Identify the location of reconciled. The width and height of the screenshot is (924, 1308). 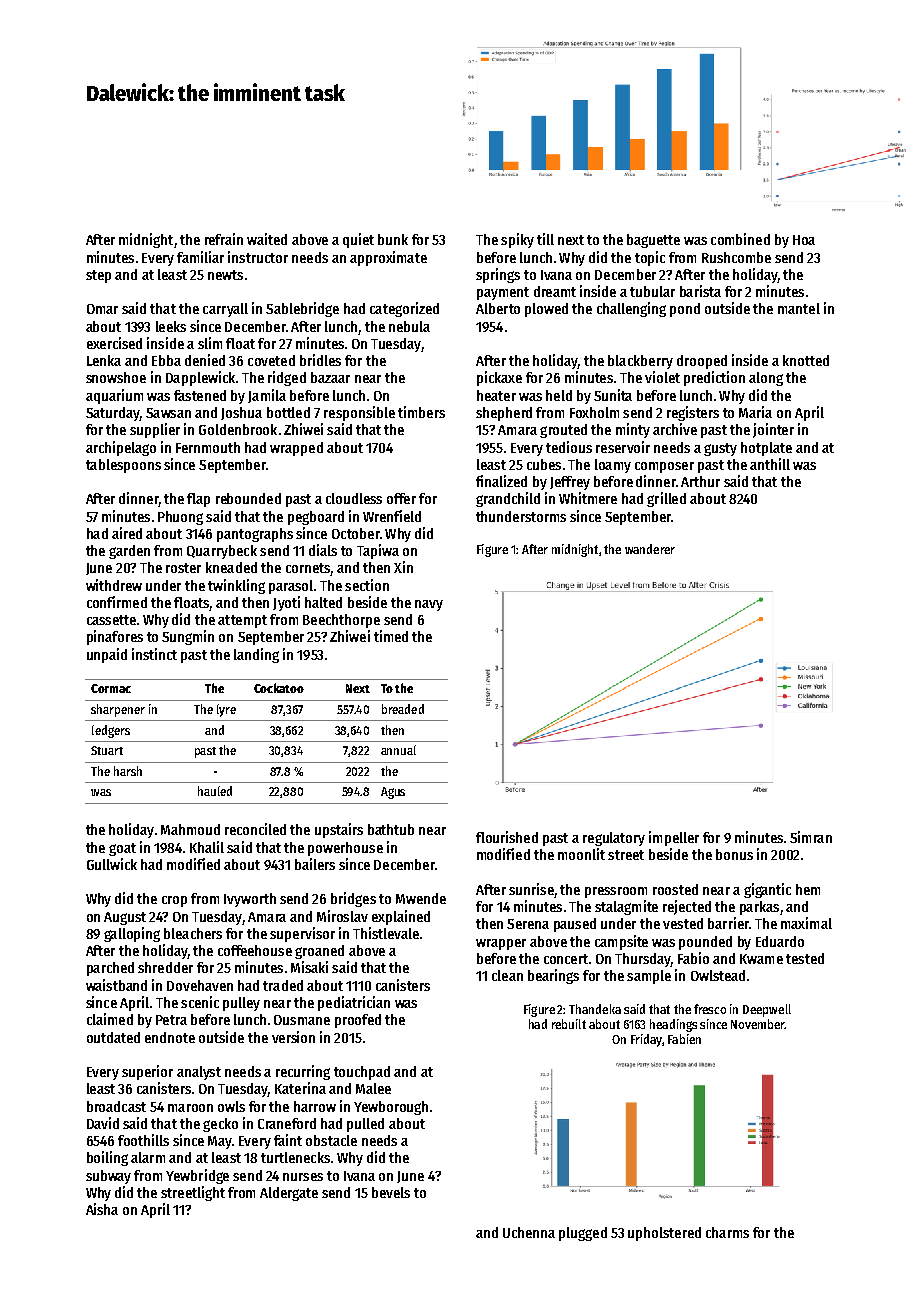
(255, 829).
